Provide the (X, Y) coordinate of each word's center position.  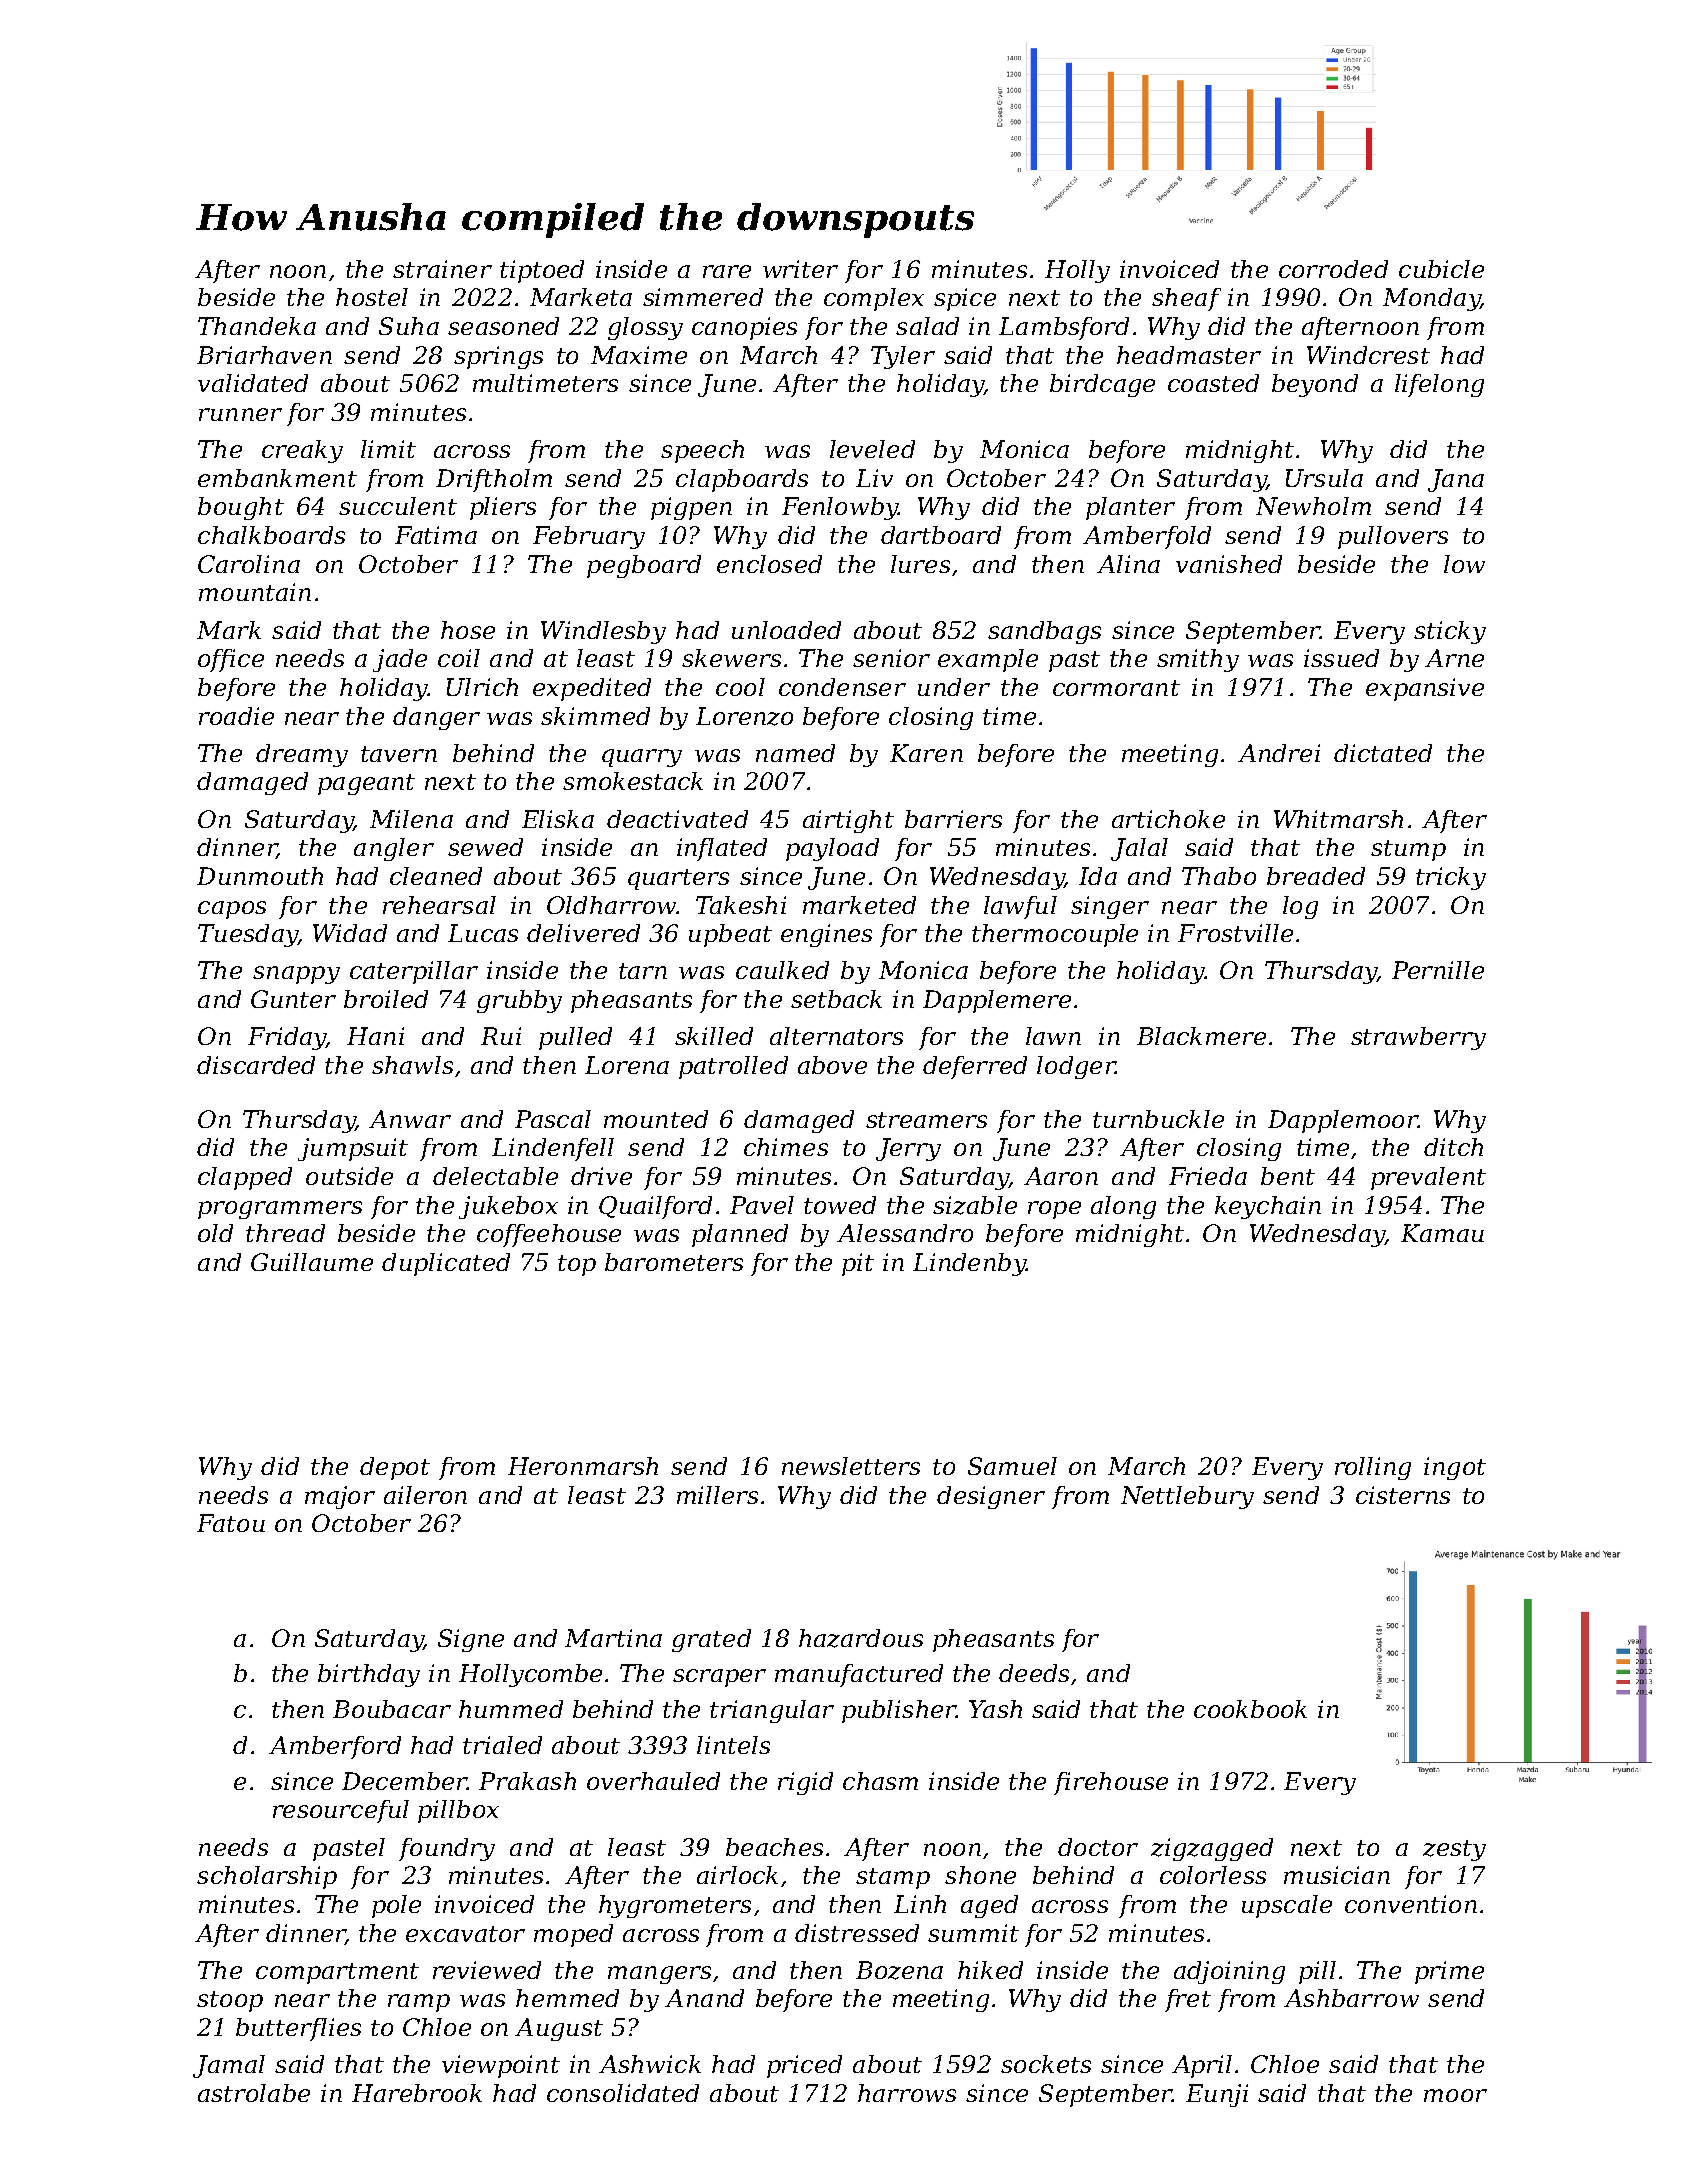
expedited (592, 689)
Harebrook (417, 2093)
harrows (907, 2093)
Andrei (1279, 753)
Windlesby (603, 632)
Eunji (1217, 2095)
